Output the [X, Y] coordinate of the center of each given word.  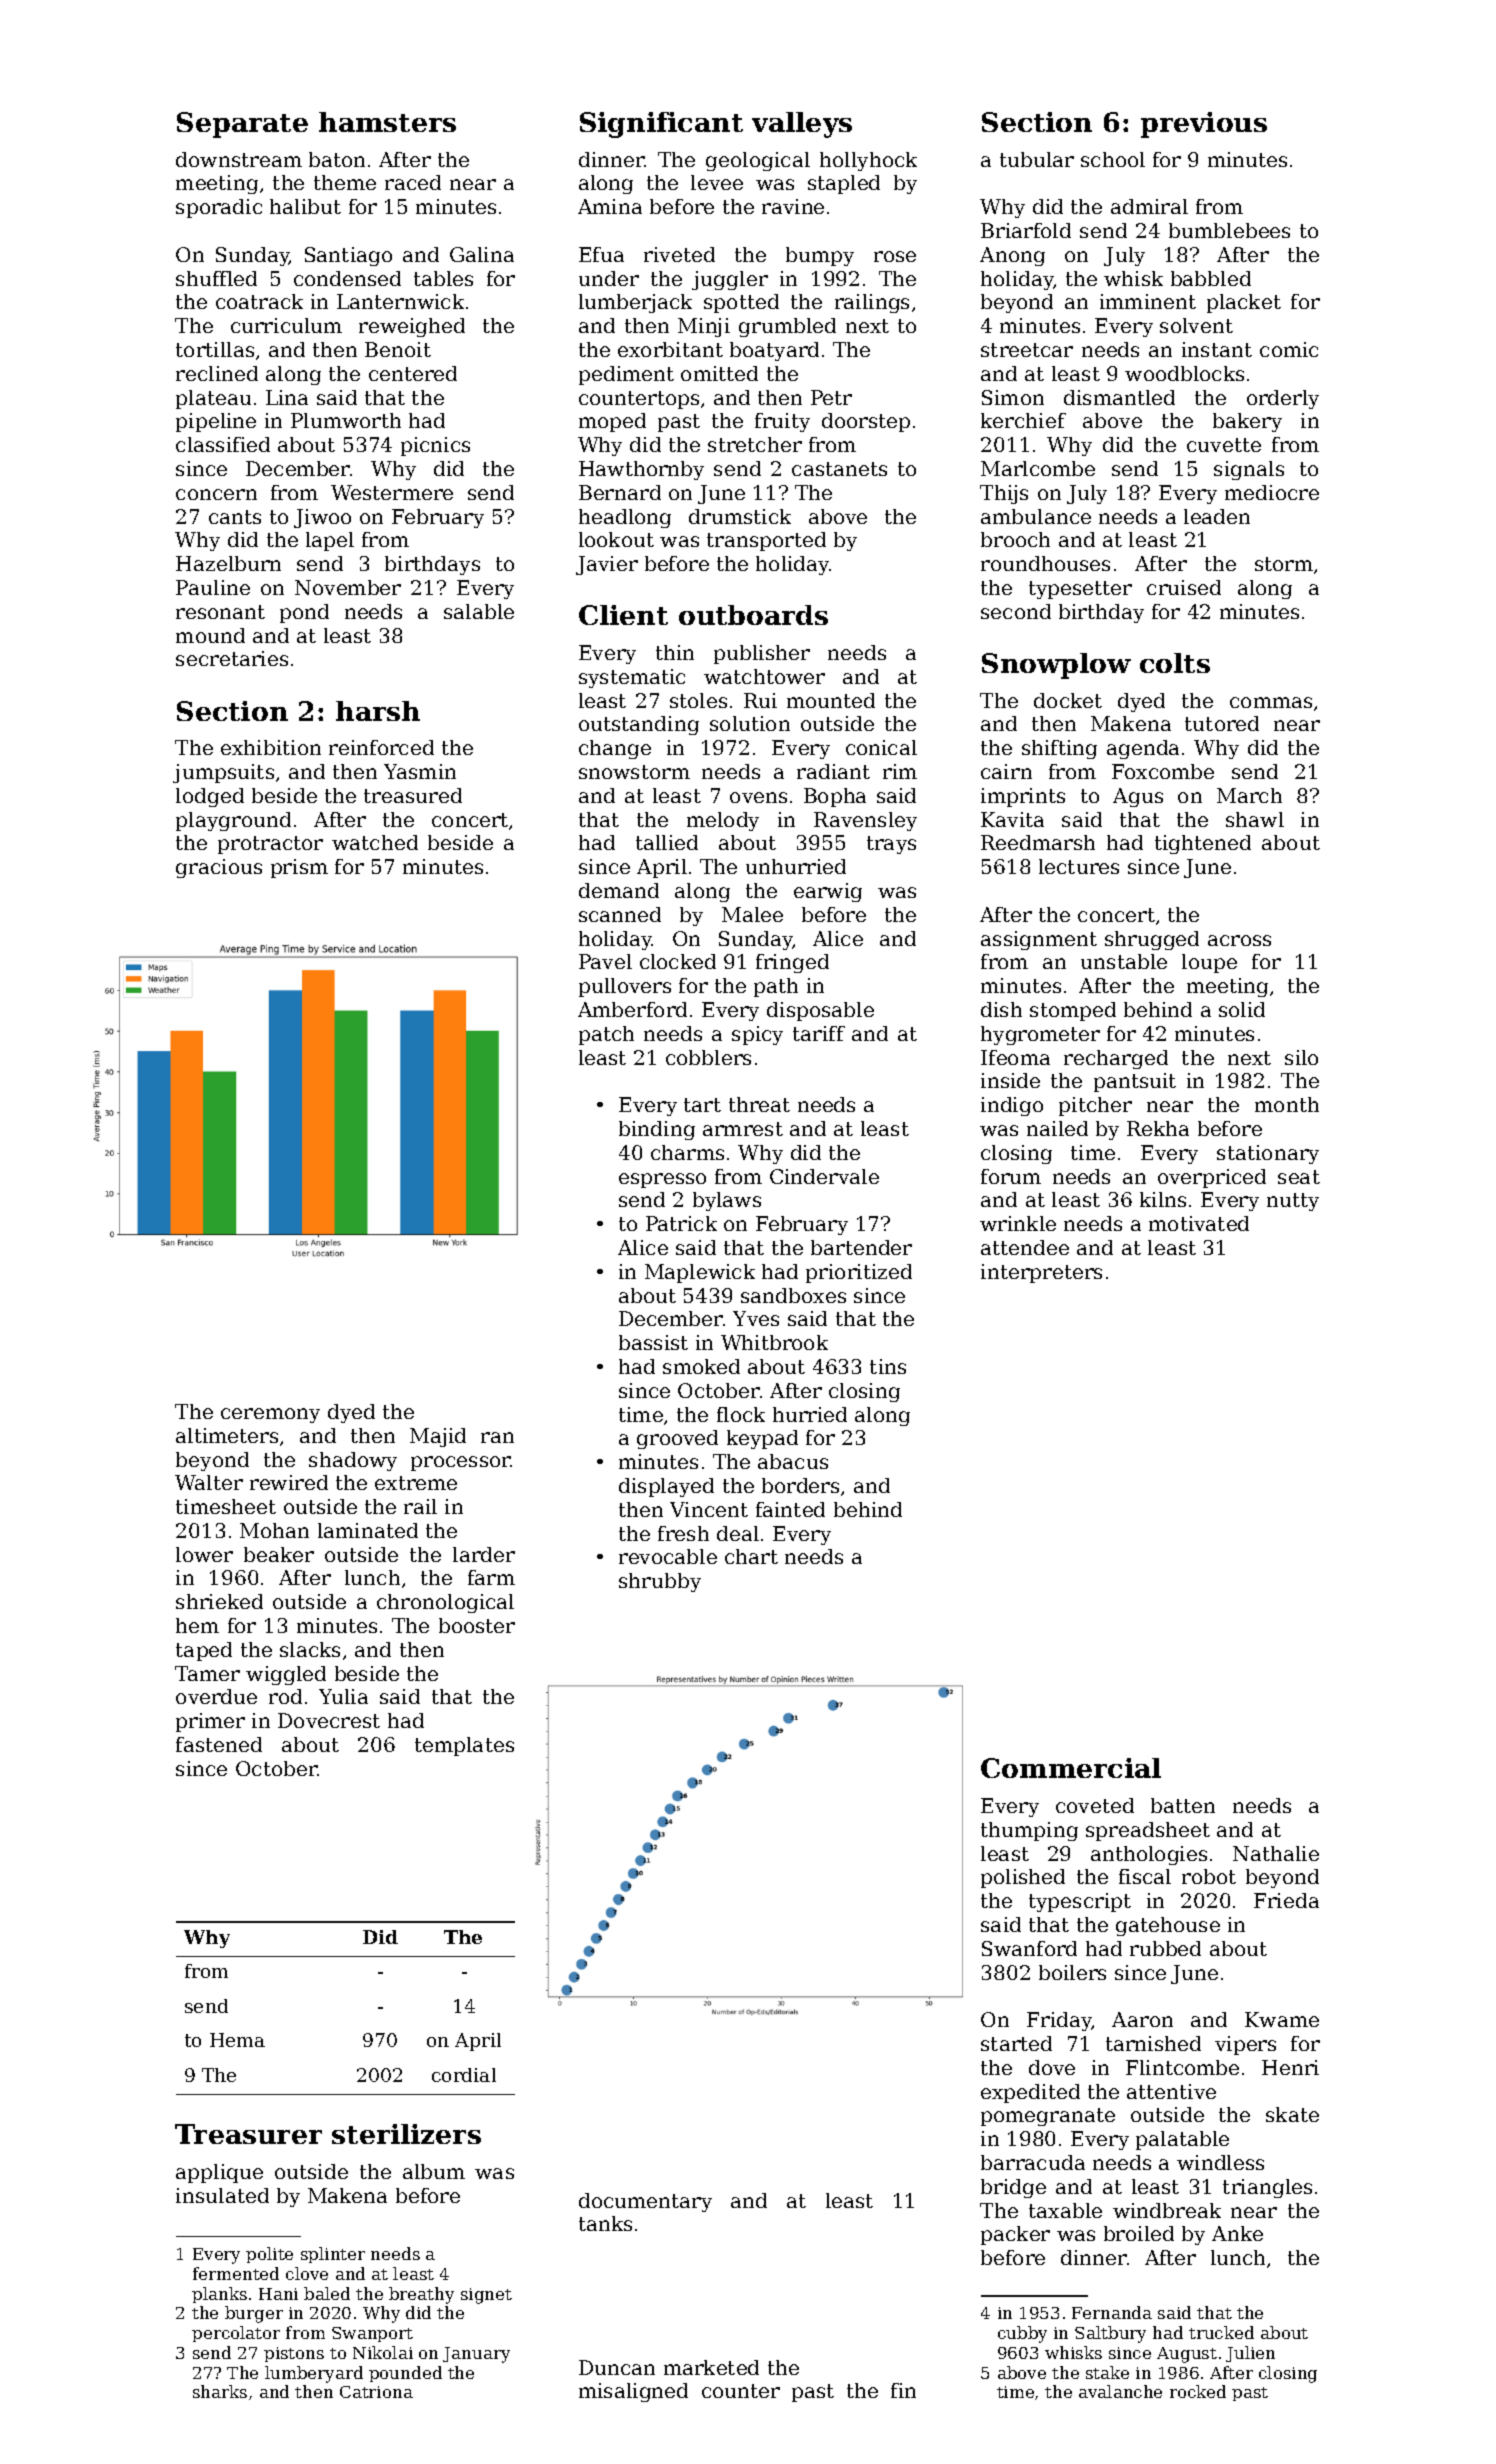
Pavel [605, 961]
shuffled [216, 278]
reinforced [381, 747]
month [1287, 1104]
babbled [1211, 278]
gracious [219, 868]
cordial [464, 2075]
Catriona [376, 2392]
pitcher [1095, 1106]
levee [717, 182]
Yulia [343, 1696]
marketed [711, 2367]
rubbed [1165, 1948]
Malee [752, 914]
